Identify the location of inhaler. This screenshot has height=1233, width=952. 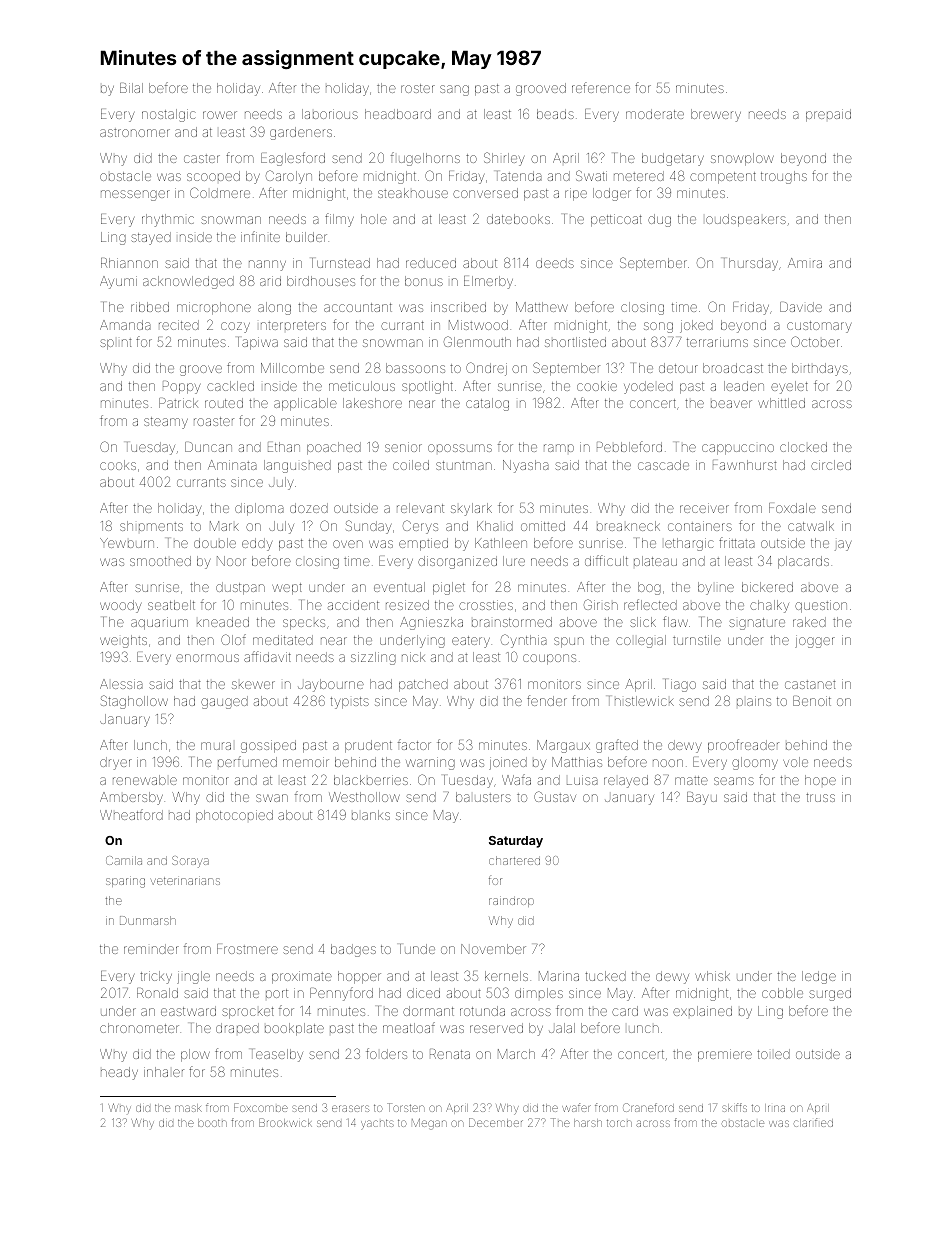
(164, 1072).
